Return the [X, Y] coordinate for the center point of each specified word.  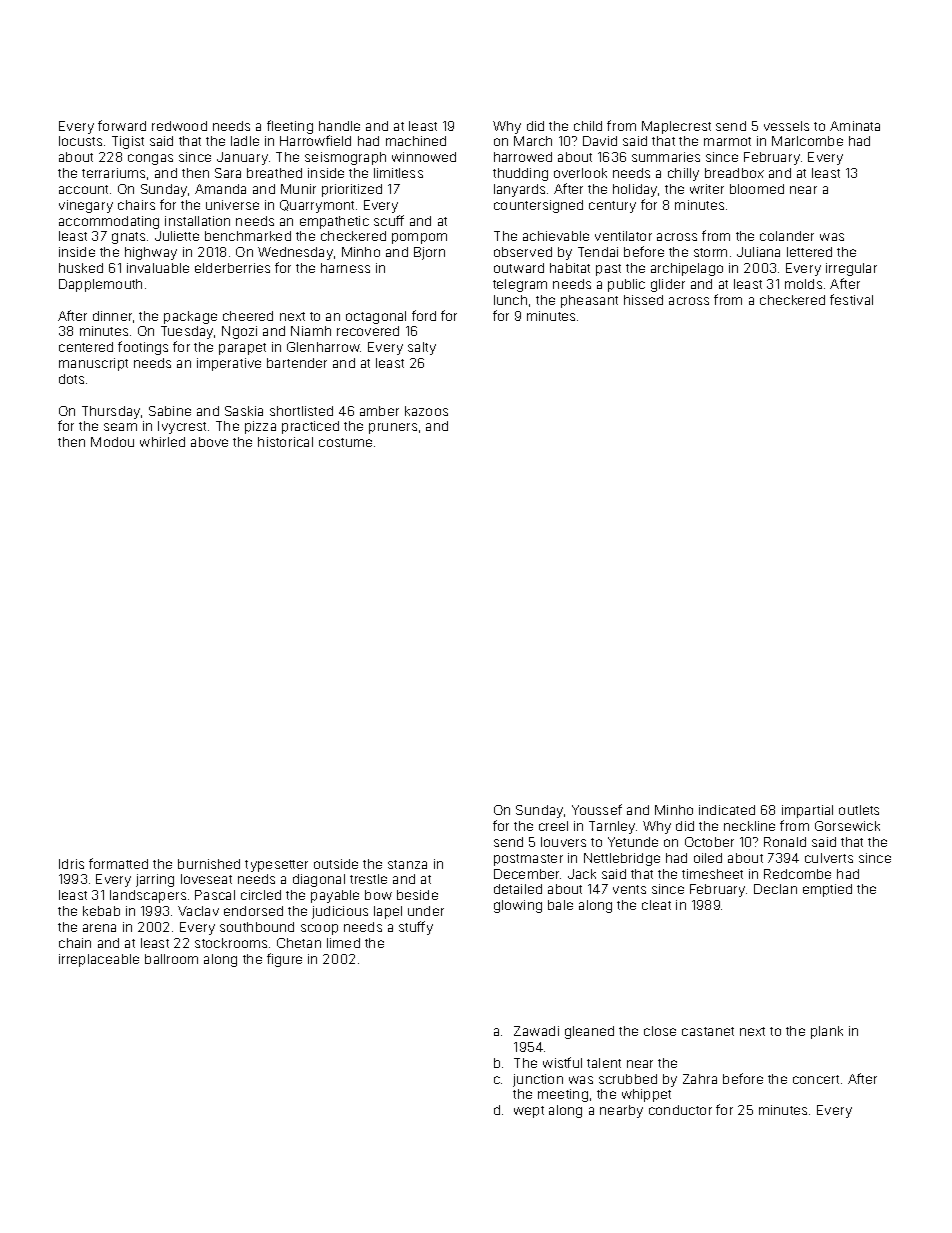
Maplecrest [676, 127]
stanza [407, 864]
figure [284, 960]
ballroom [171, 959]
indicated [727, 810]
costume [345, 442]
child [588, 126]
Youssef [597, 809]
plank [827, 1032]
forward [122, 125]
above [209, 442]
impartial [807, 811]
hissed [643, 300]
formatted [118, 863]
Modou [112, 442]
